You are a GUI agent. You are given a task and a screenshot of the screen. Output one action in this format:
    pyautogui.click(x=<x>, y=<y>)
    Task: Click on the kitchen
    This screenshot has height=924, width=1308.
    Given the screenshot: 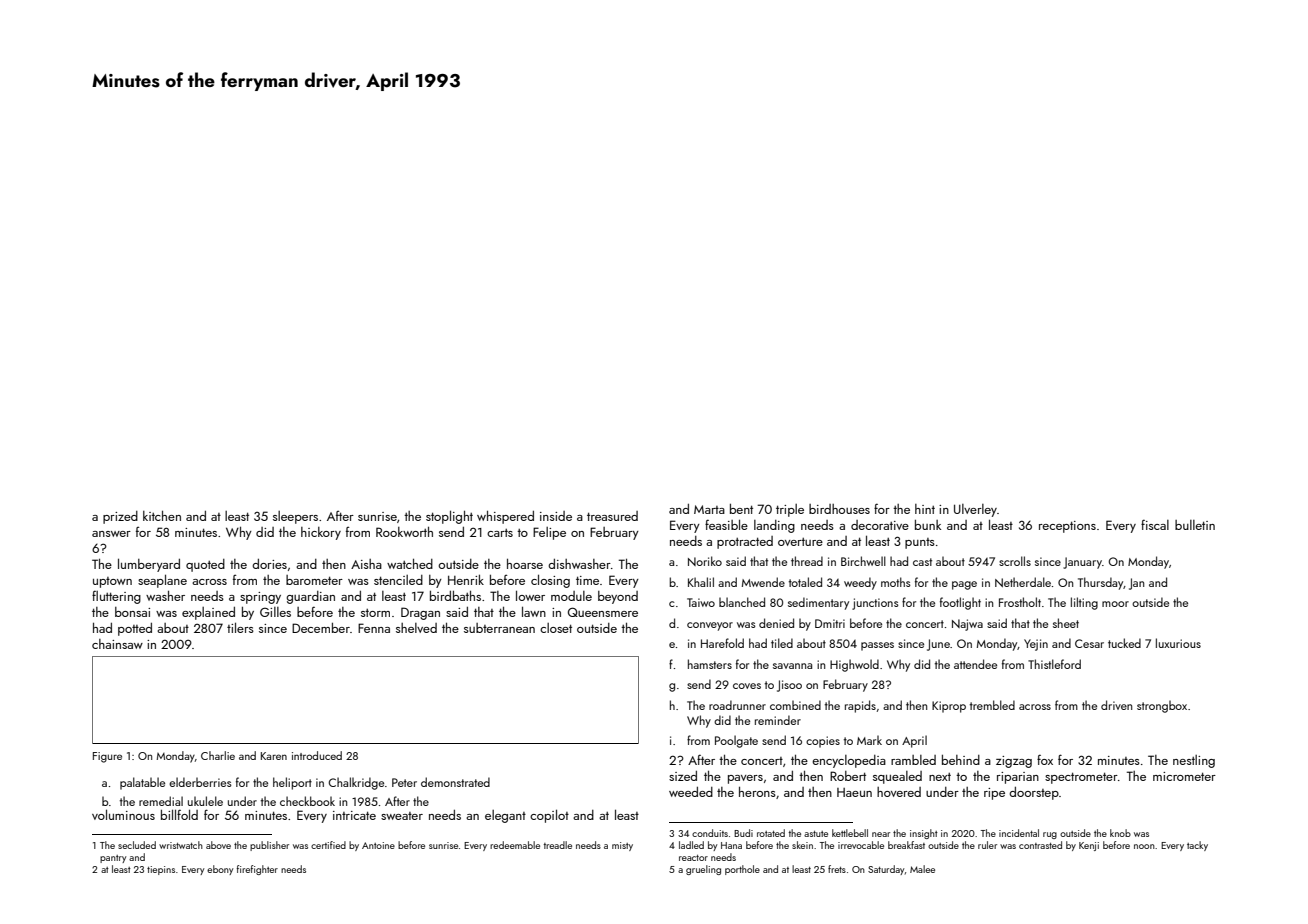 What is the action you would take?
    pyautogui.click(x=162, y=516)
